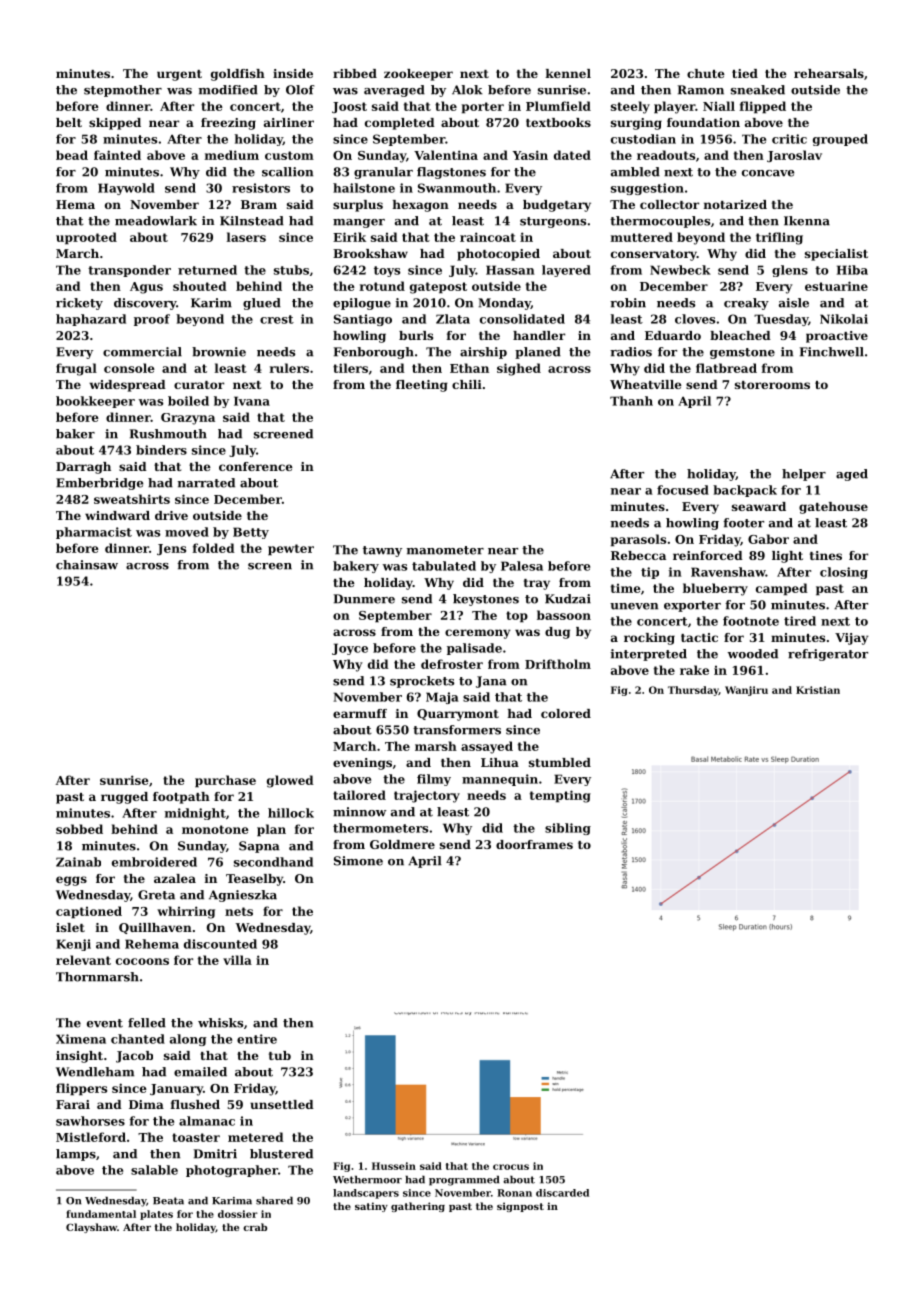 This screenshot has height=1308, width=924. What do you see at coordinates (829, 73) in the screenshot?
I see `rehearsals` at bounding box center [829, 73].
